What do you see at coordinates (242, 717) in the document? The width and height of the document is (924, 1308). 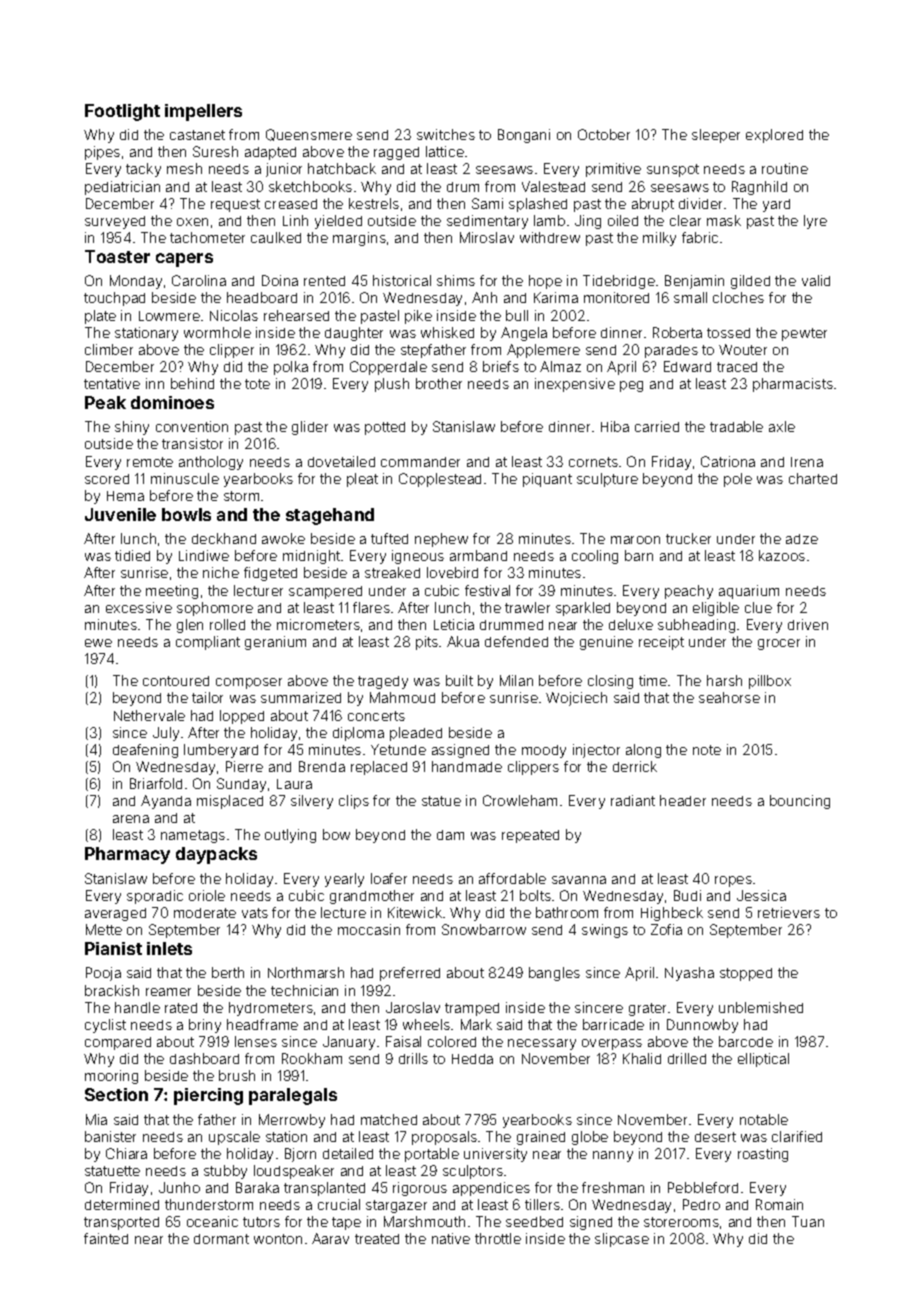 I see `lopped` at bounding box center [242, 717].
